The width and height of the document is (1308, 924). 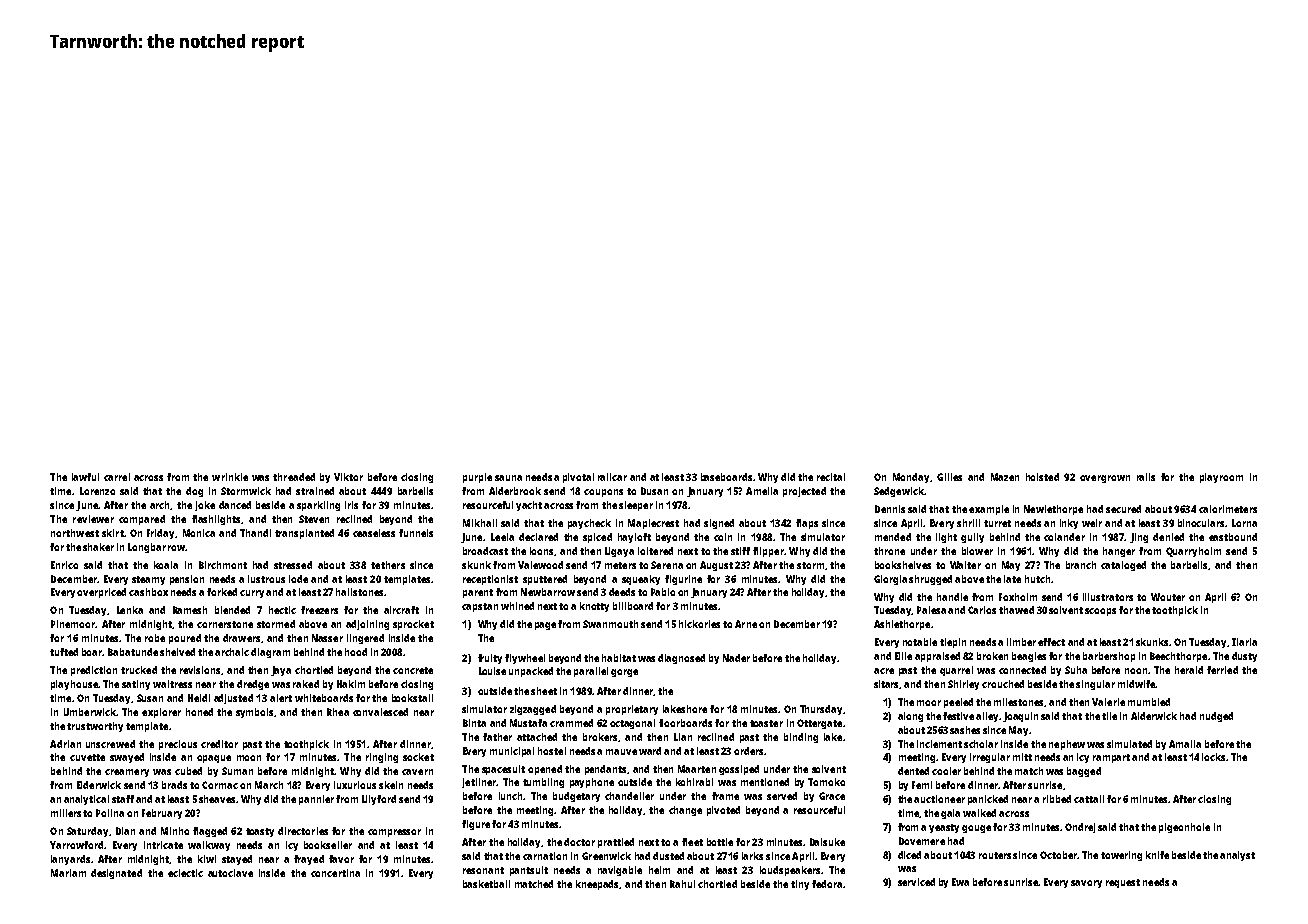 What do you see at coordinates (1221, 478) in the document?
I see `playroom` at bounding box center [1221, 478].
